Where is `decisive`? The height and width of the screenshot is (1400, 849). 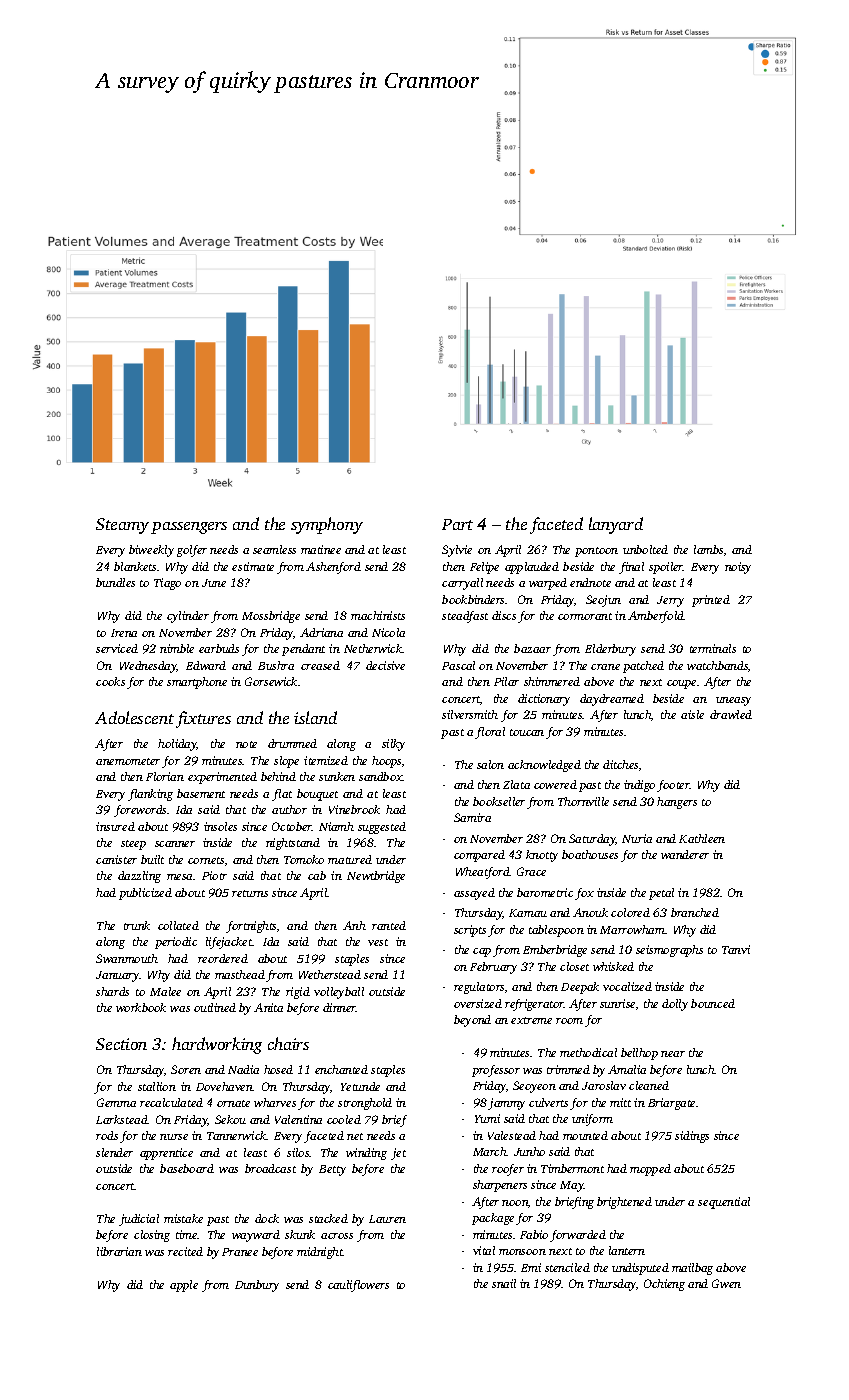
decisive is located at coordinates (385, 665).
